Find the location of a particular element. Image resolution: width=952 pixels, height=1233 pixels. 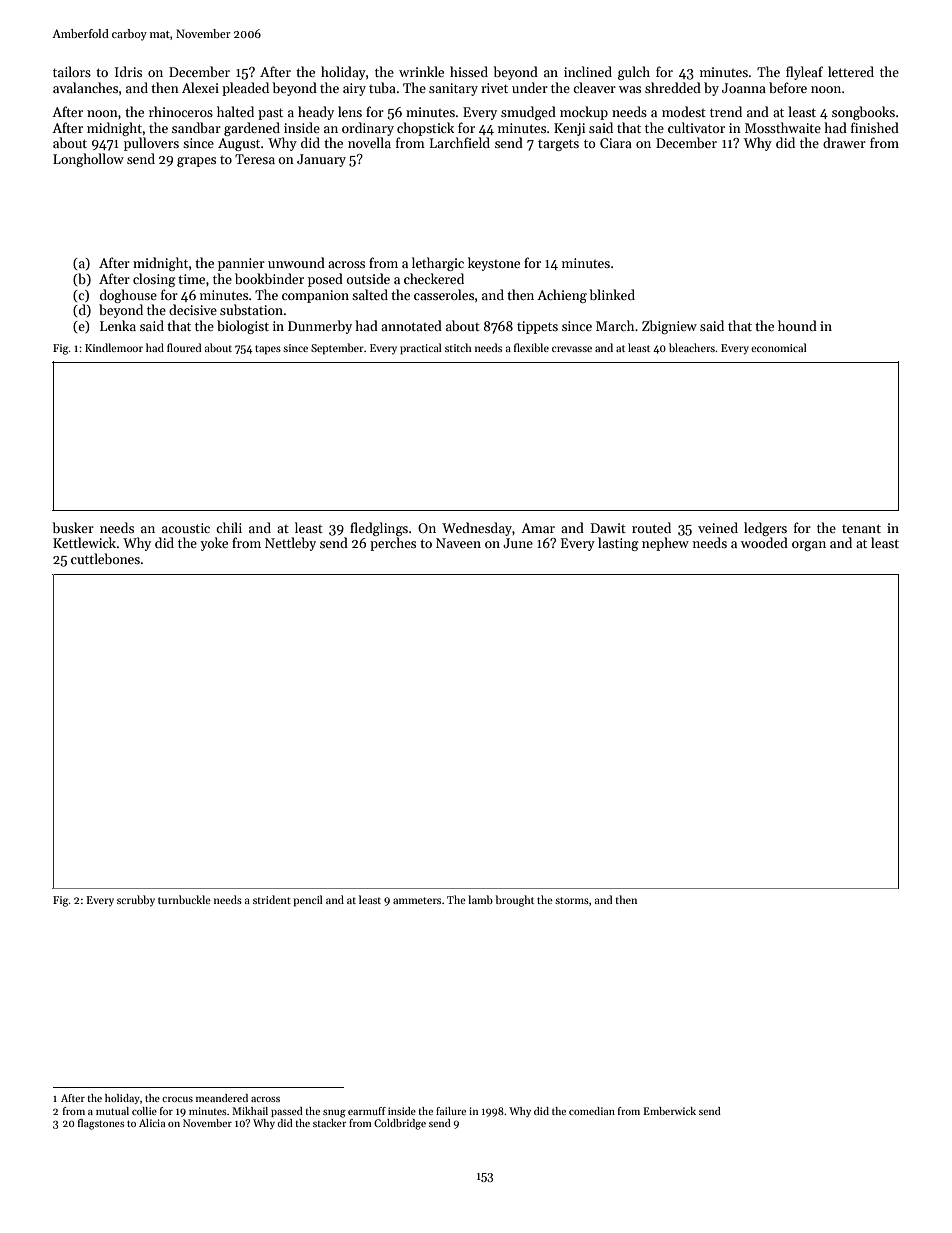

Amar is located at coordinates (538, 528).
